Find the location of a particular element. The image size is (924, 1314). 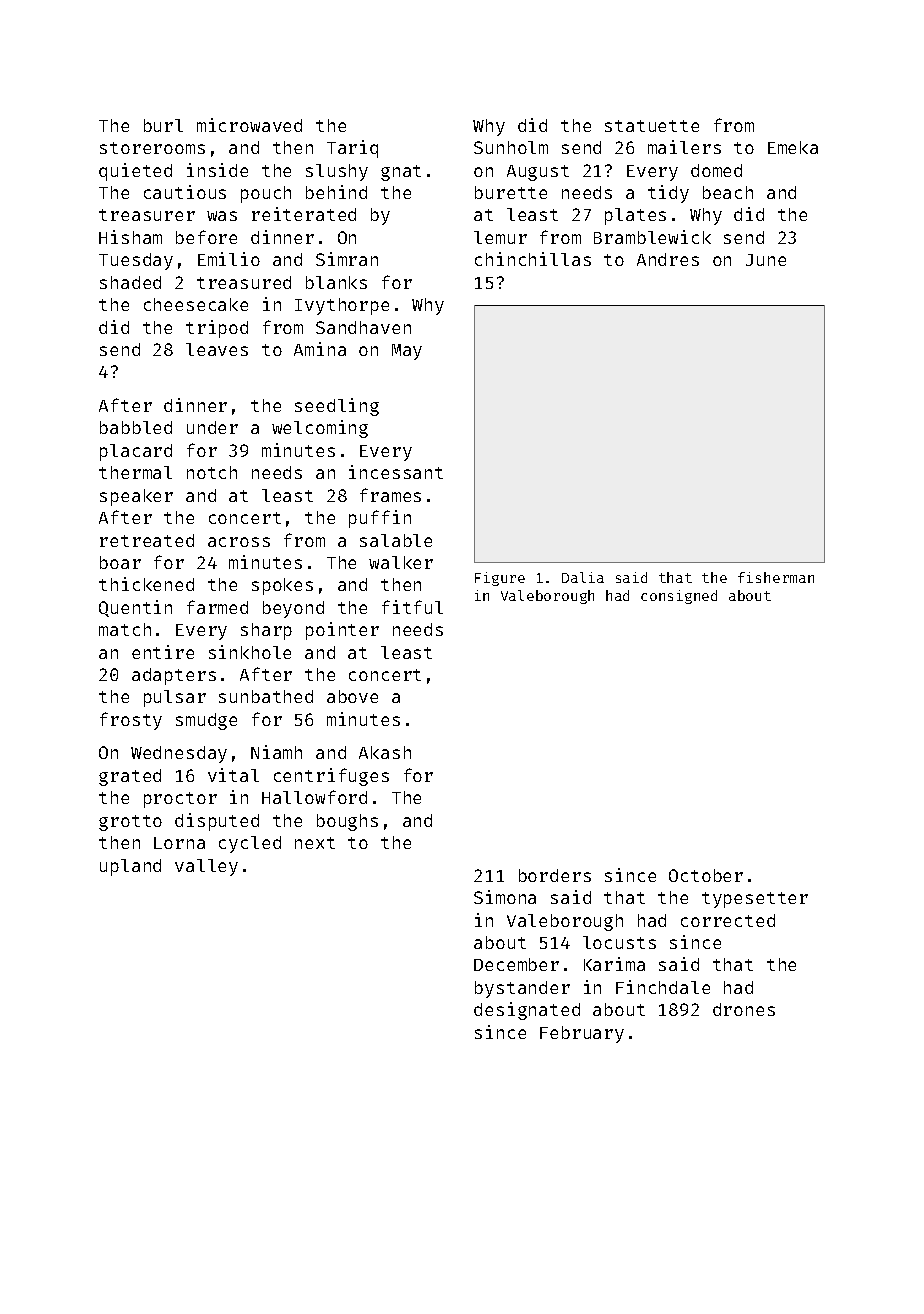

May is located at coordinates (407, 352).
